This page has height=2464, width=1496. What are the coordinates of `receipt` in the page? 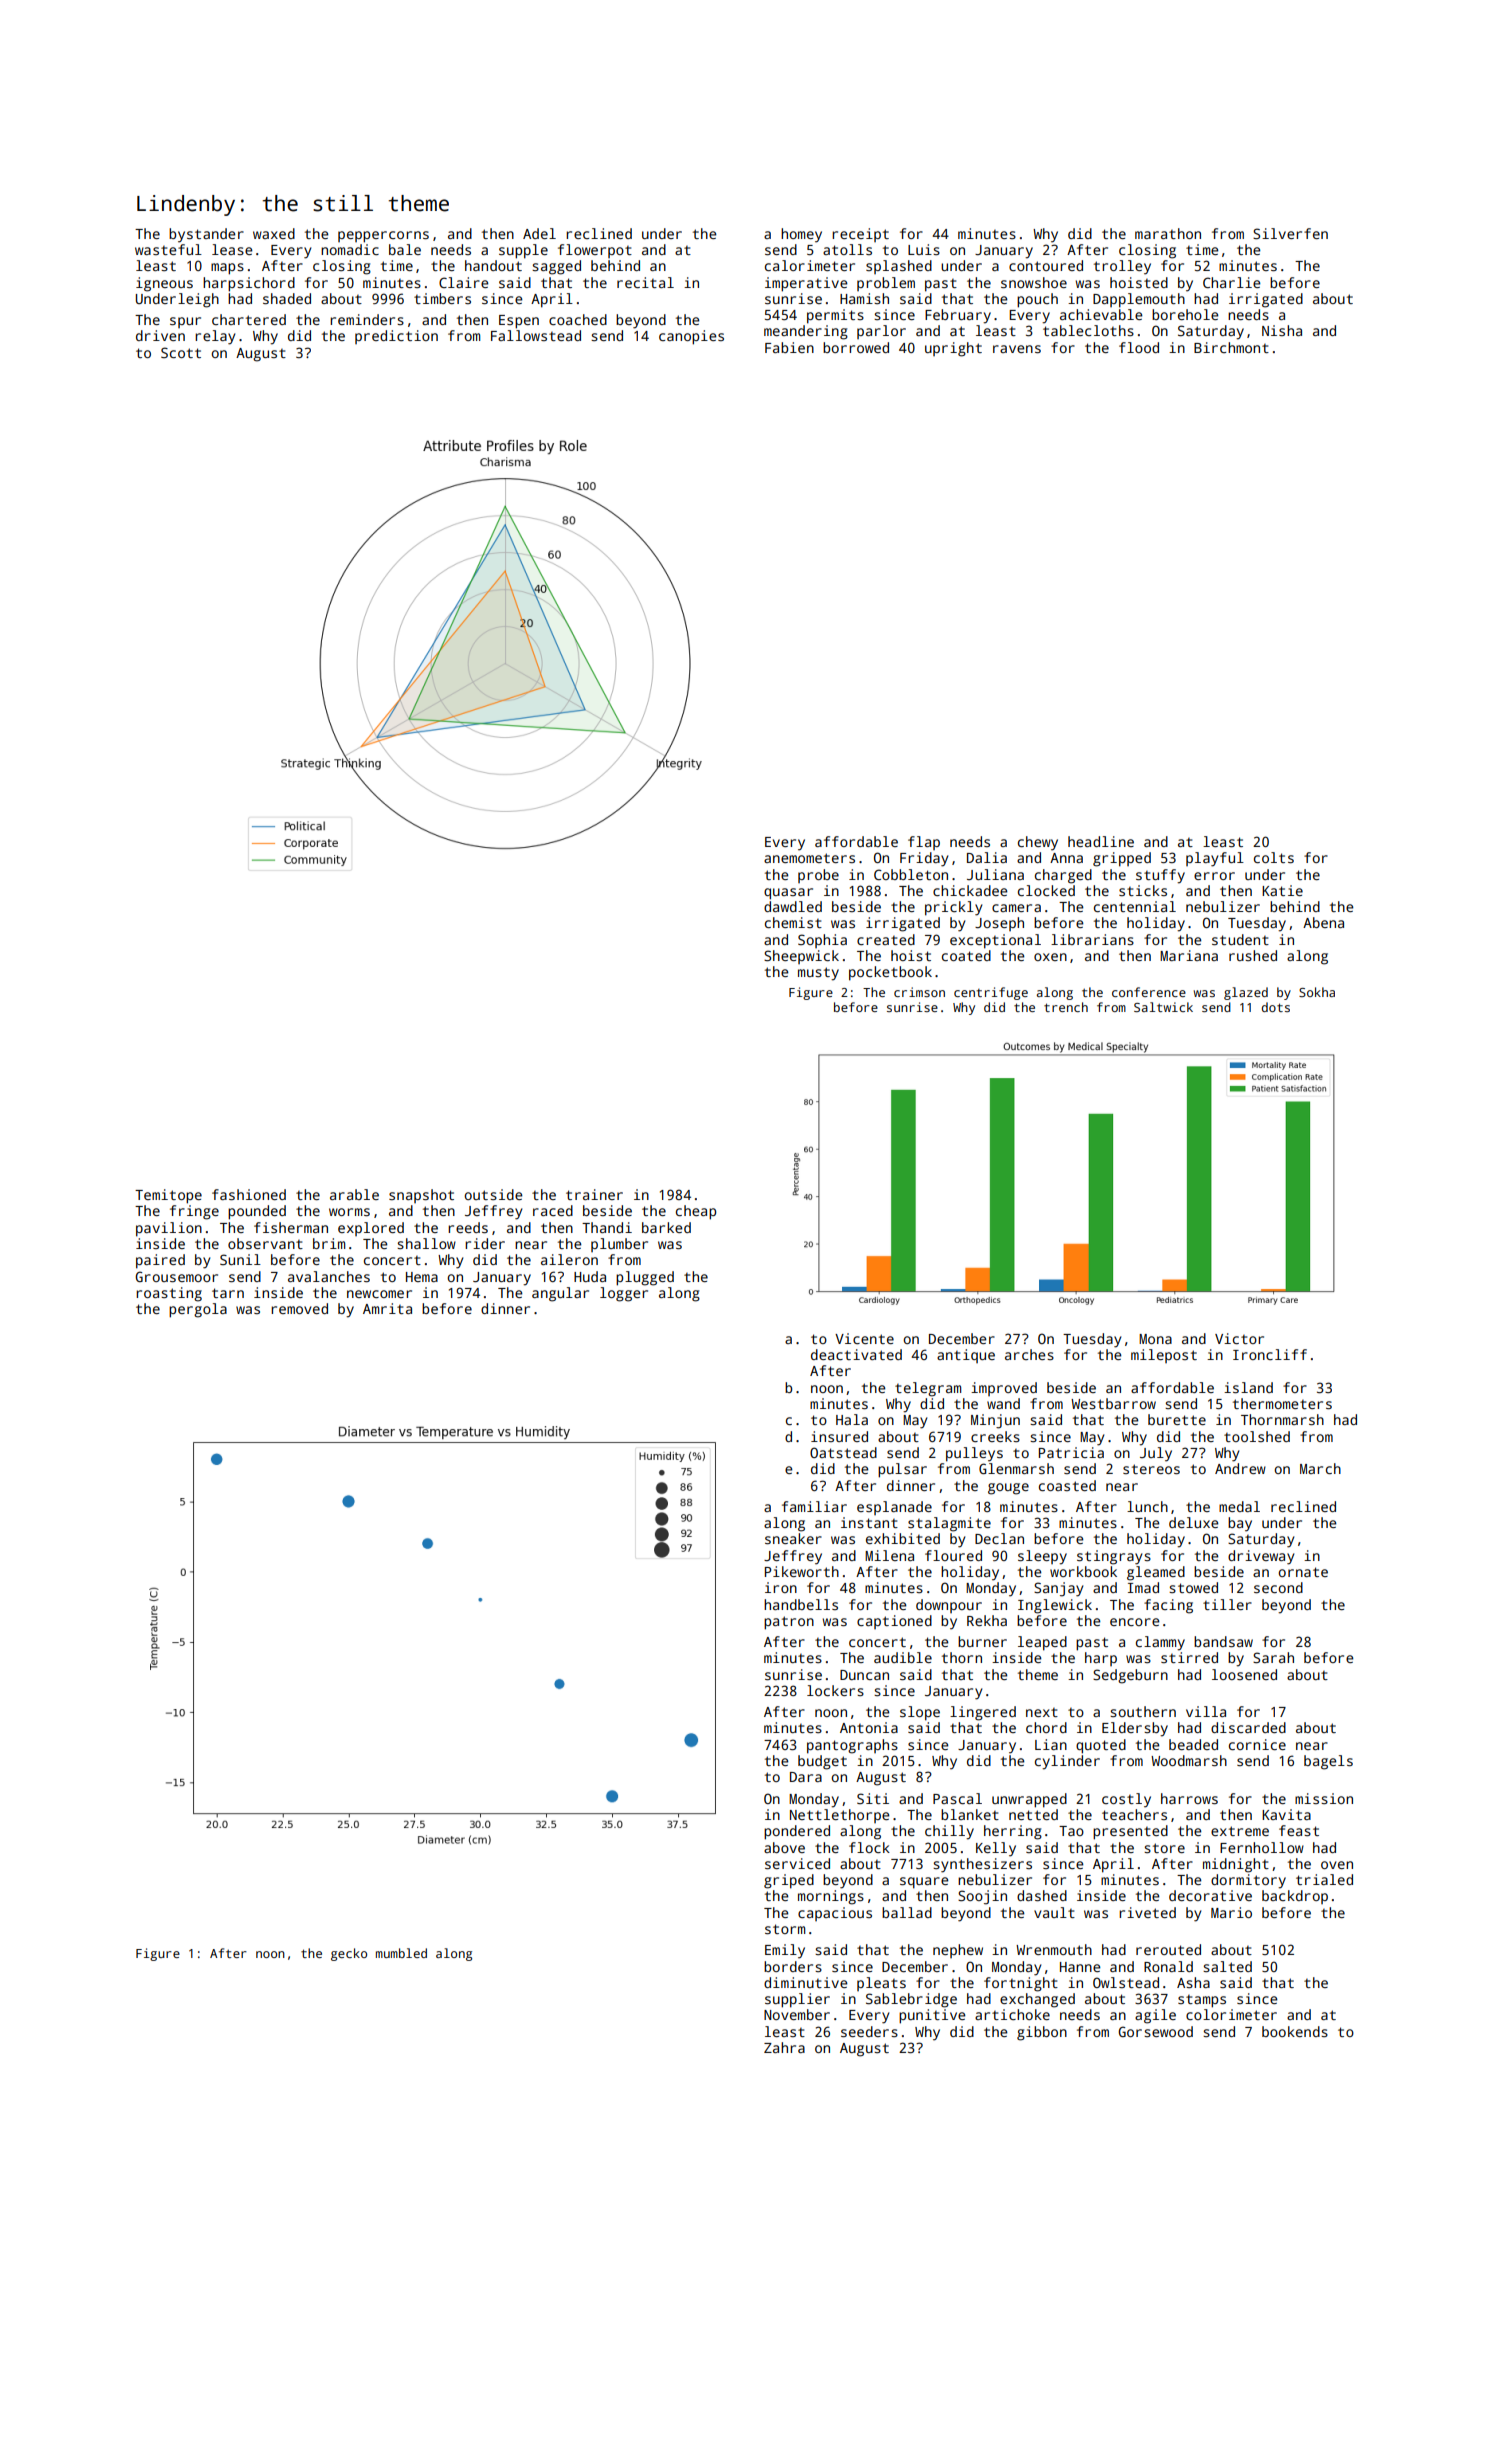 It's located at (860, 235).
